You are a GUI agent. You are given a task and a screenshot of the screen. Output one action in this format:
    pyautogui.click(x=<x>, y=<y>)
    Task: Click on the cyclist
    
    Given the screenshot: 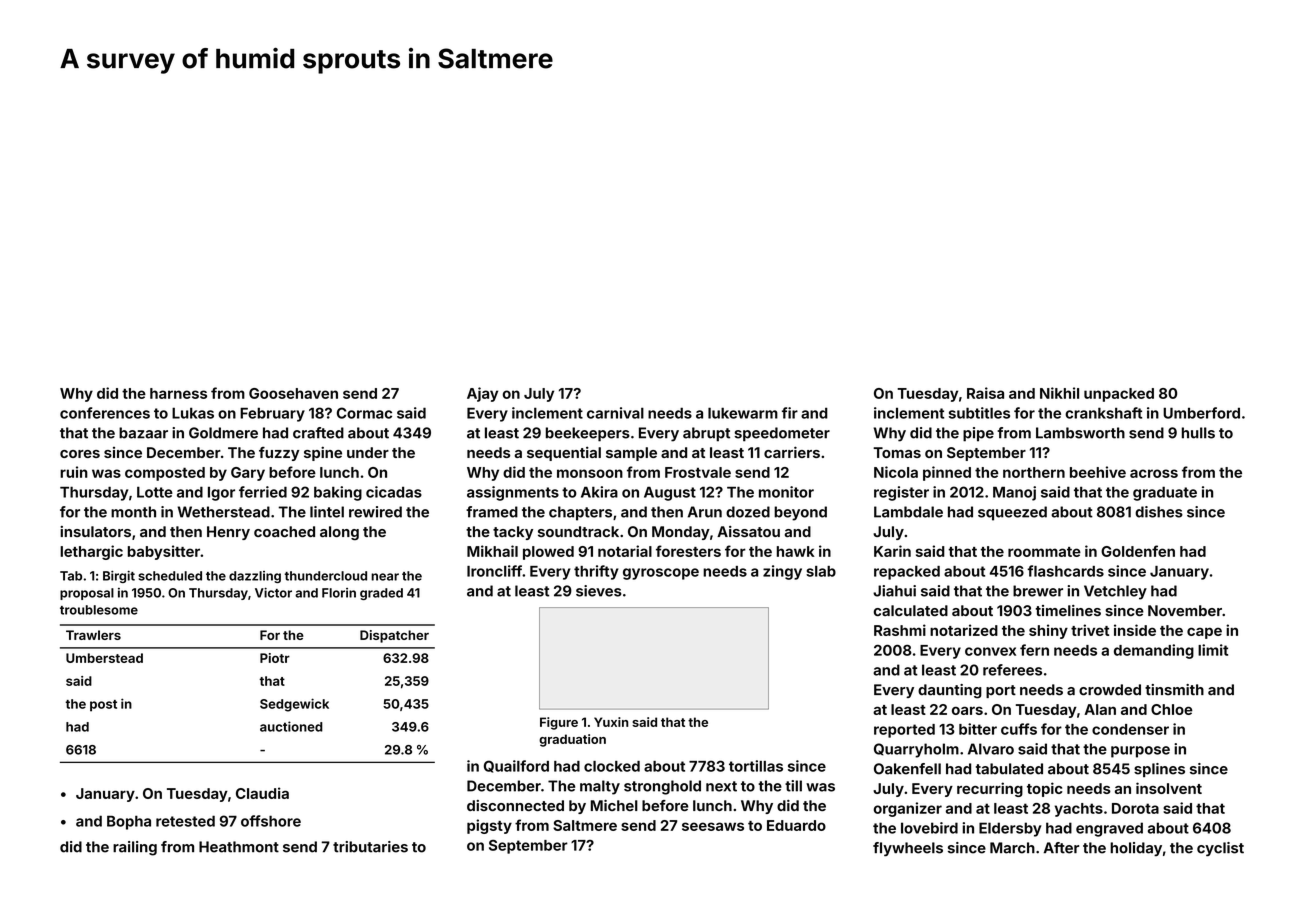 What is the action you would take?
    pyautogui.click(x=1220, y=849)
